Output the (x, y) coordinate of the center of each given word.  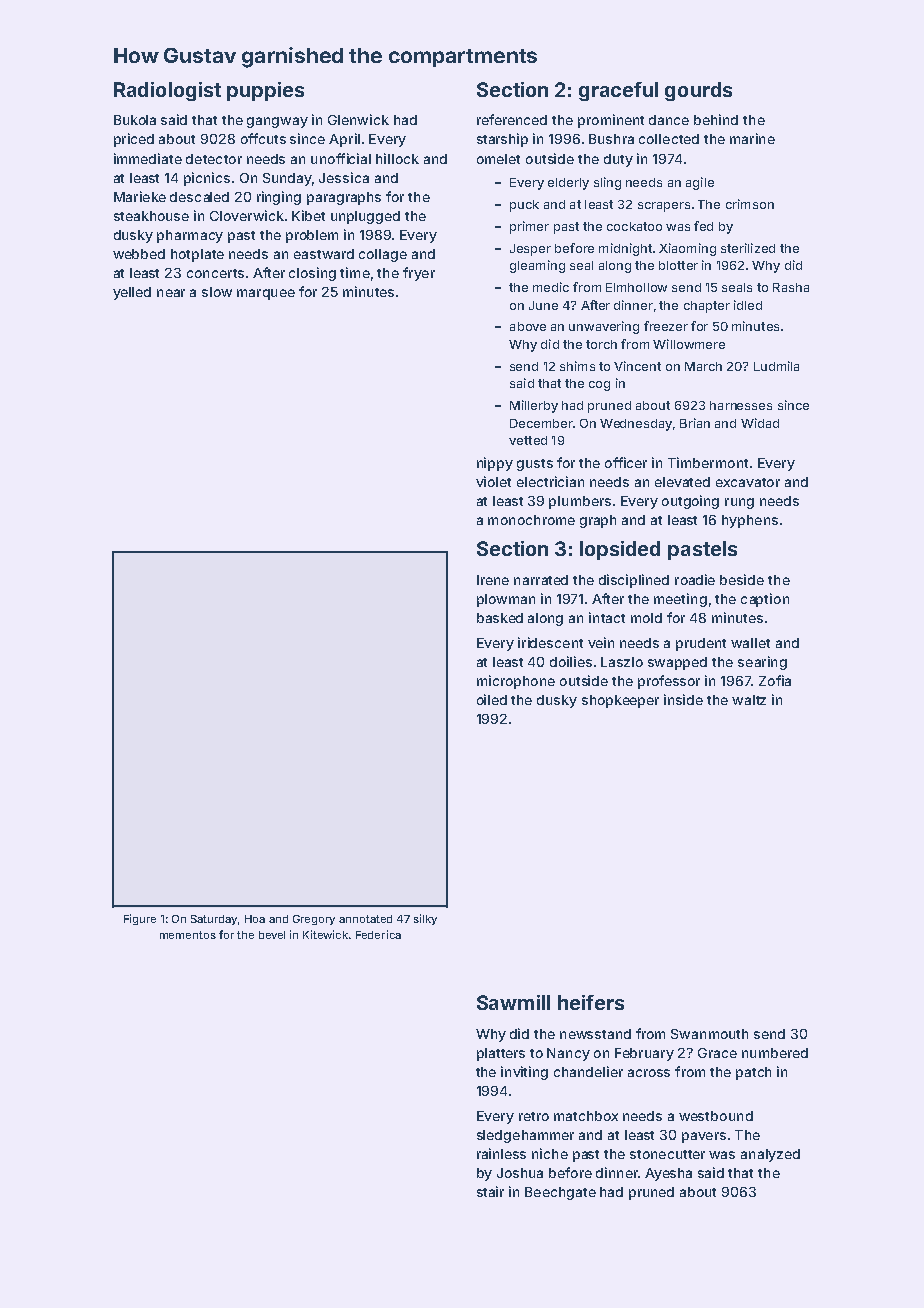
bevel (272, 935)
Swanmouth (709, 1034)
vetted (528, 440)
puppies (265, 91)
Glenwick (358, 119)
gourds (698, 91)
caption (765, 600)
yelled (132, 293)
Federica (378, 934)
